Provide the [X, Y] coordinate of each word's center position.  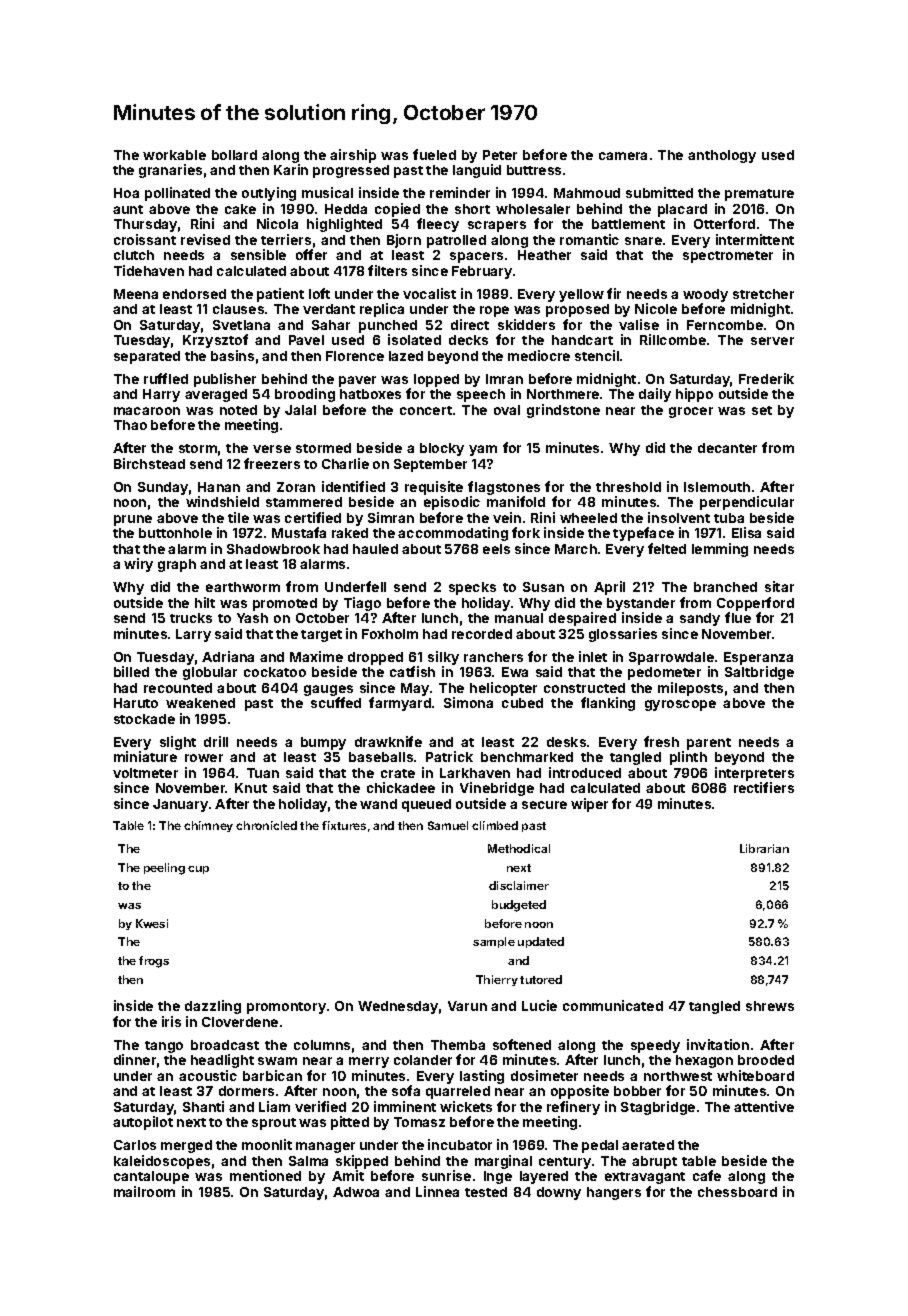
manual [519, 618]
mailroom [144, 1191]
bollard [234, 155]
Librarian [764, 848]
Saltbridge [759, 673]
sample [494, 942]
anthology [722, 156]
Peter [500, 155]
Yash [252, 618]
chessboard [737, 1192]
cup [198, 870]
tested [486, 1192]
